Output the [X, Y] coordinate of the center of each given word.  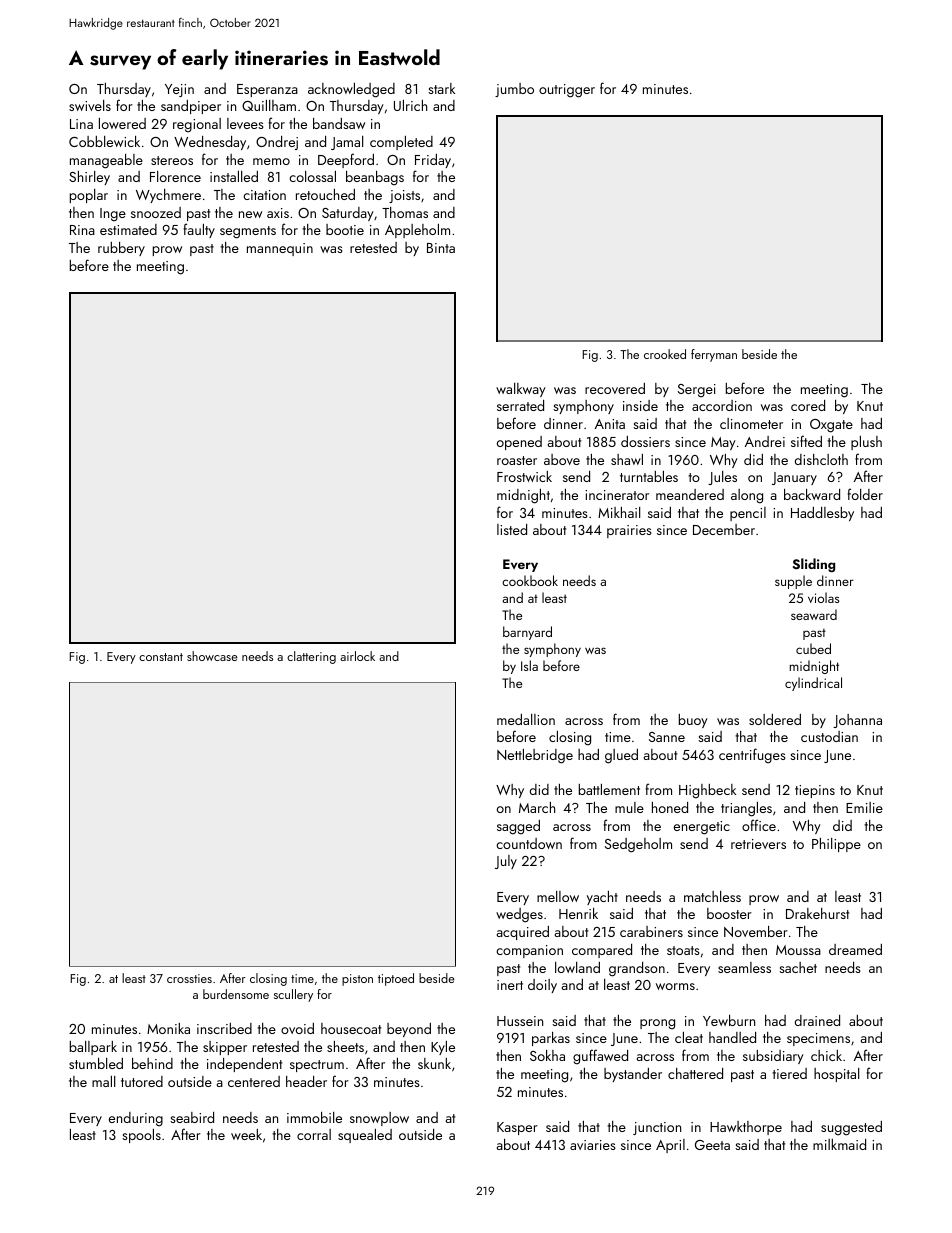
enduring [136, 1119]
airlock [357, 656]
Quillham [269, 105]
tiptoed [396, 979]
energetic [702, 828]
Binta [441, 248]
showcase [212, 656]
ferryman [714, 355]
